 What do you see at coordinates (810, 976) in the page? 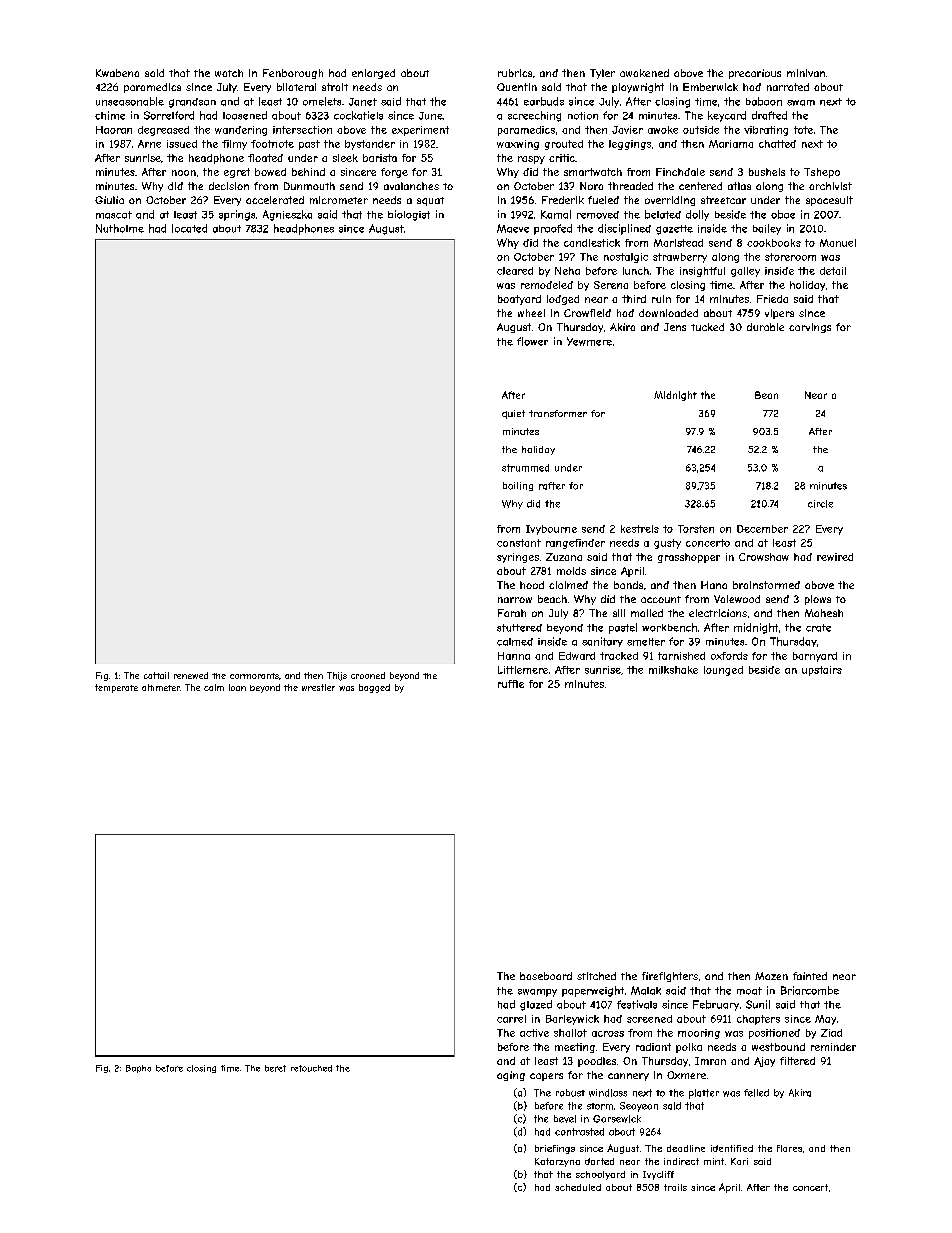
I see `fainted` at bounding box center [810, 976].
